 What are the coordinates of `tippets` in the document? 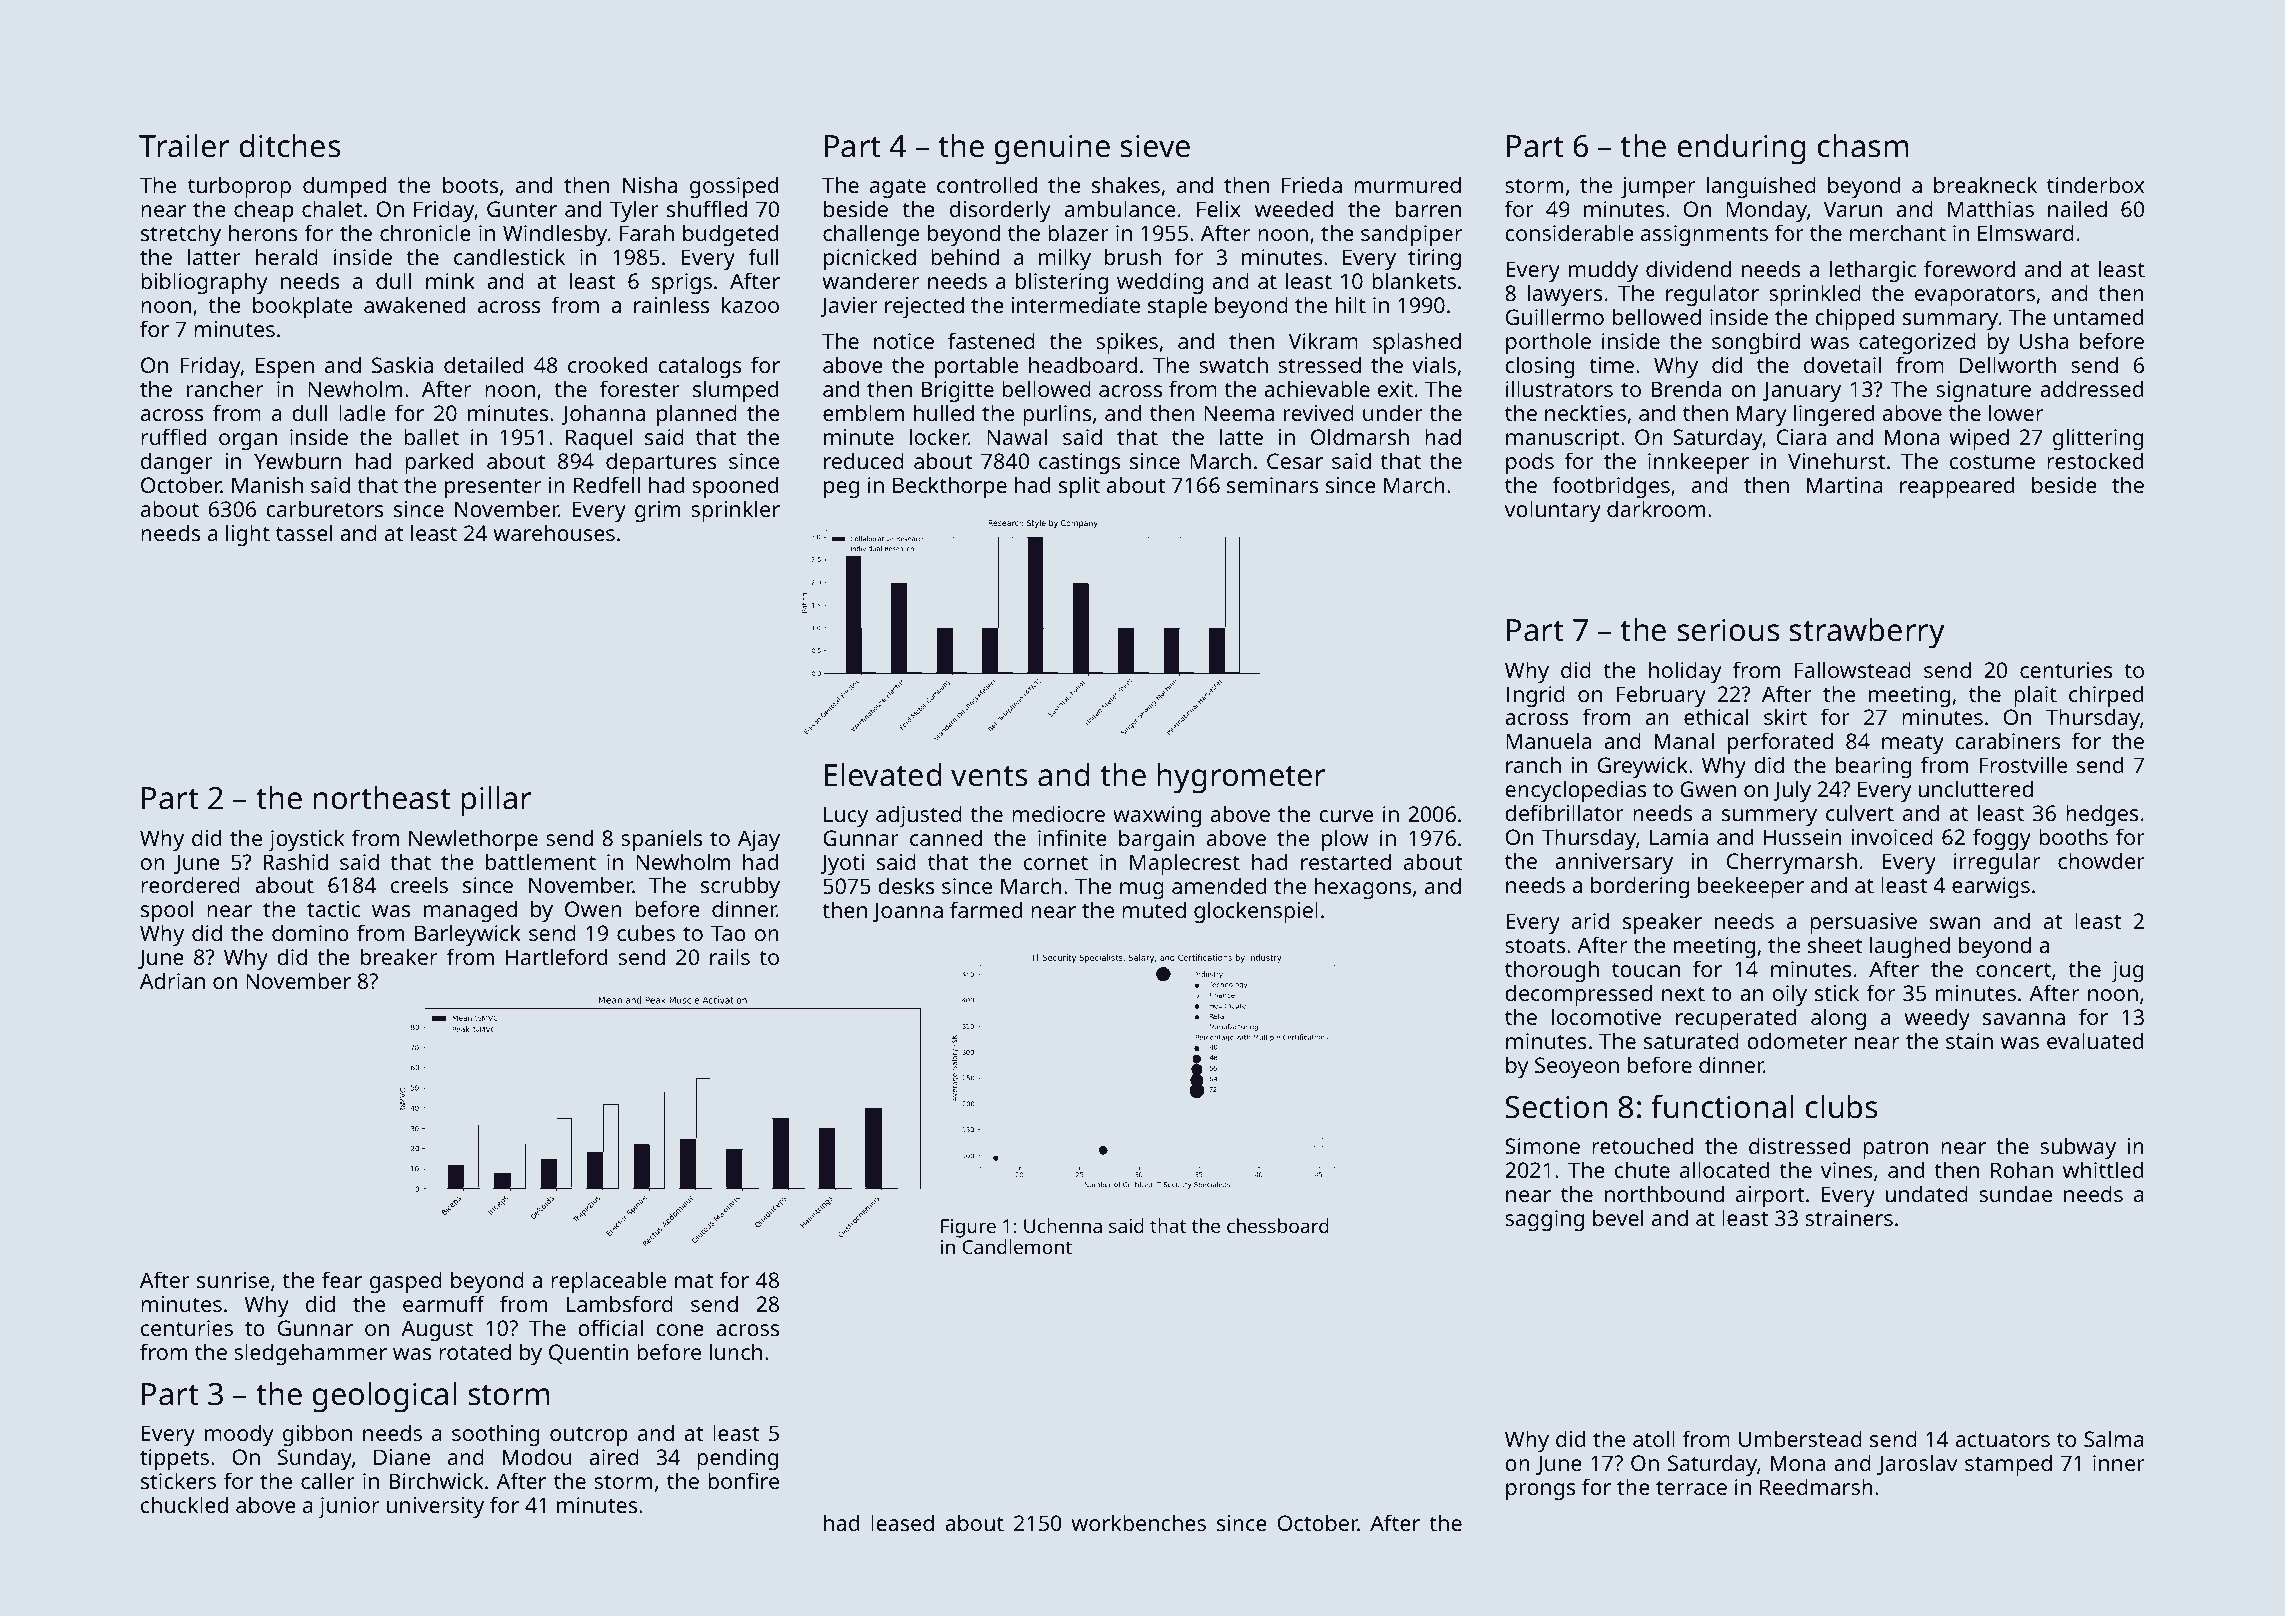 It's located at (174, 1459).
